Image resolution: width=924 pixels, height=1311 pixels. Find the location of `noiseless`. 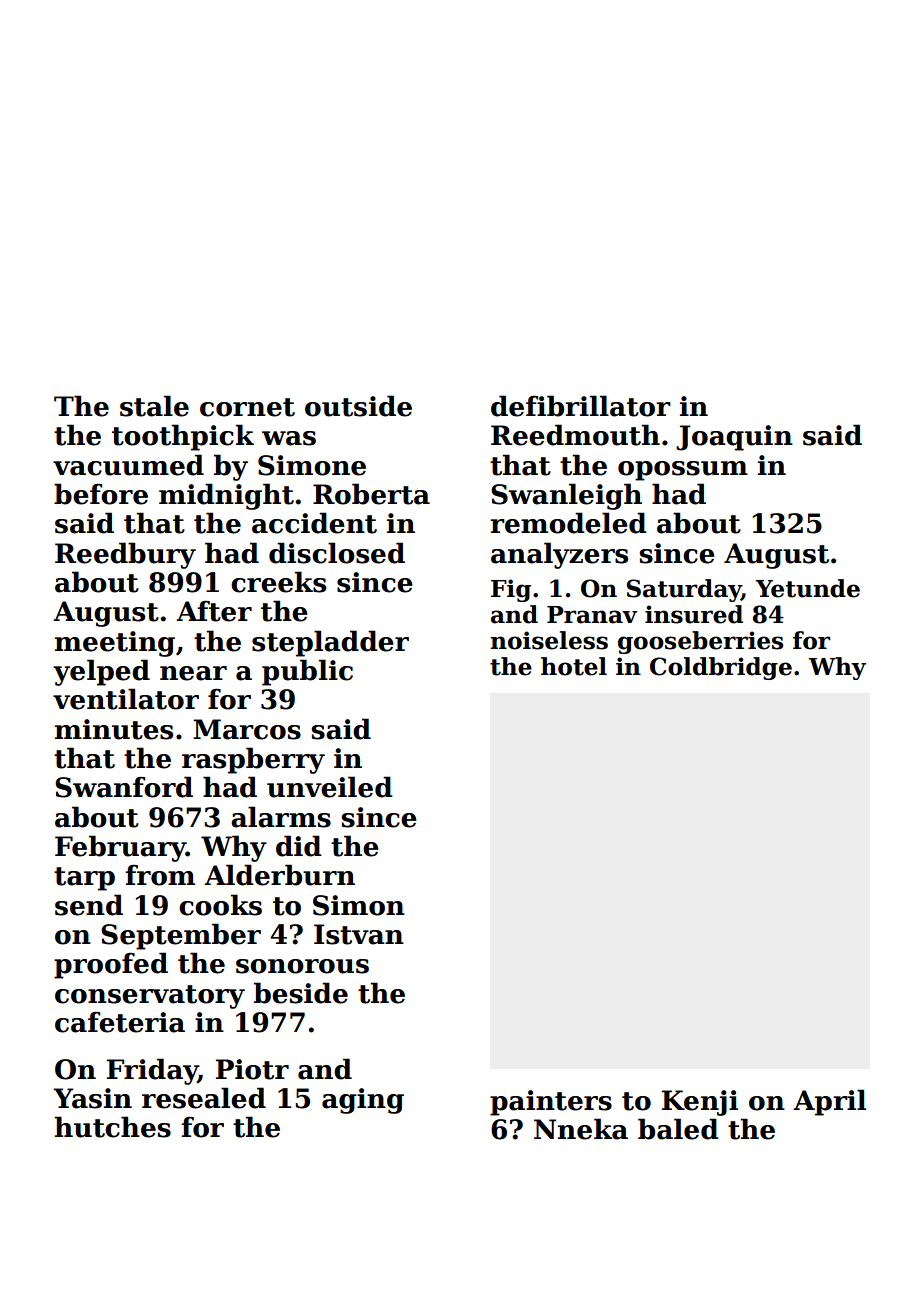

noiseless is located at coordinates (549, 640).
